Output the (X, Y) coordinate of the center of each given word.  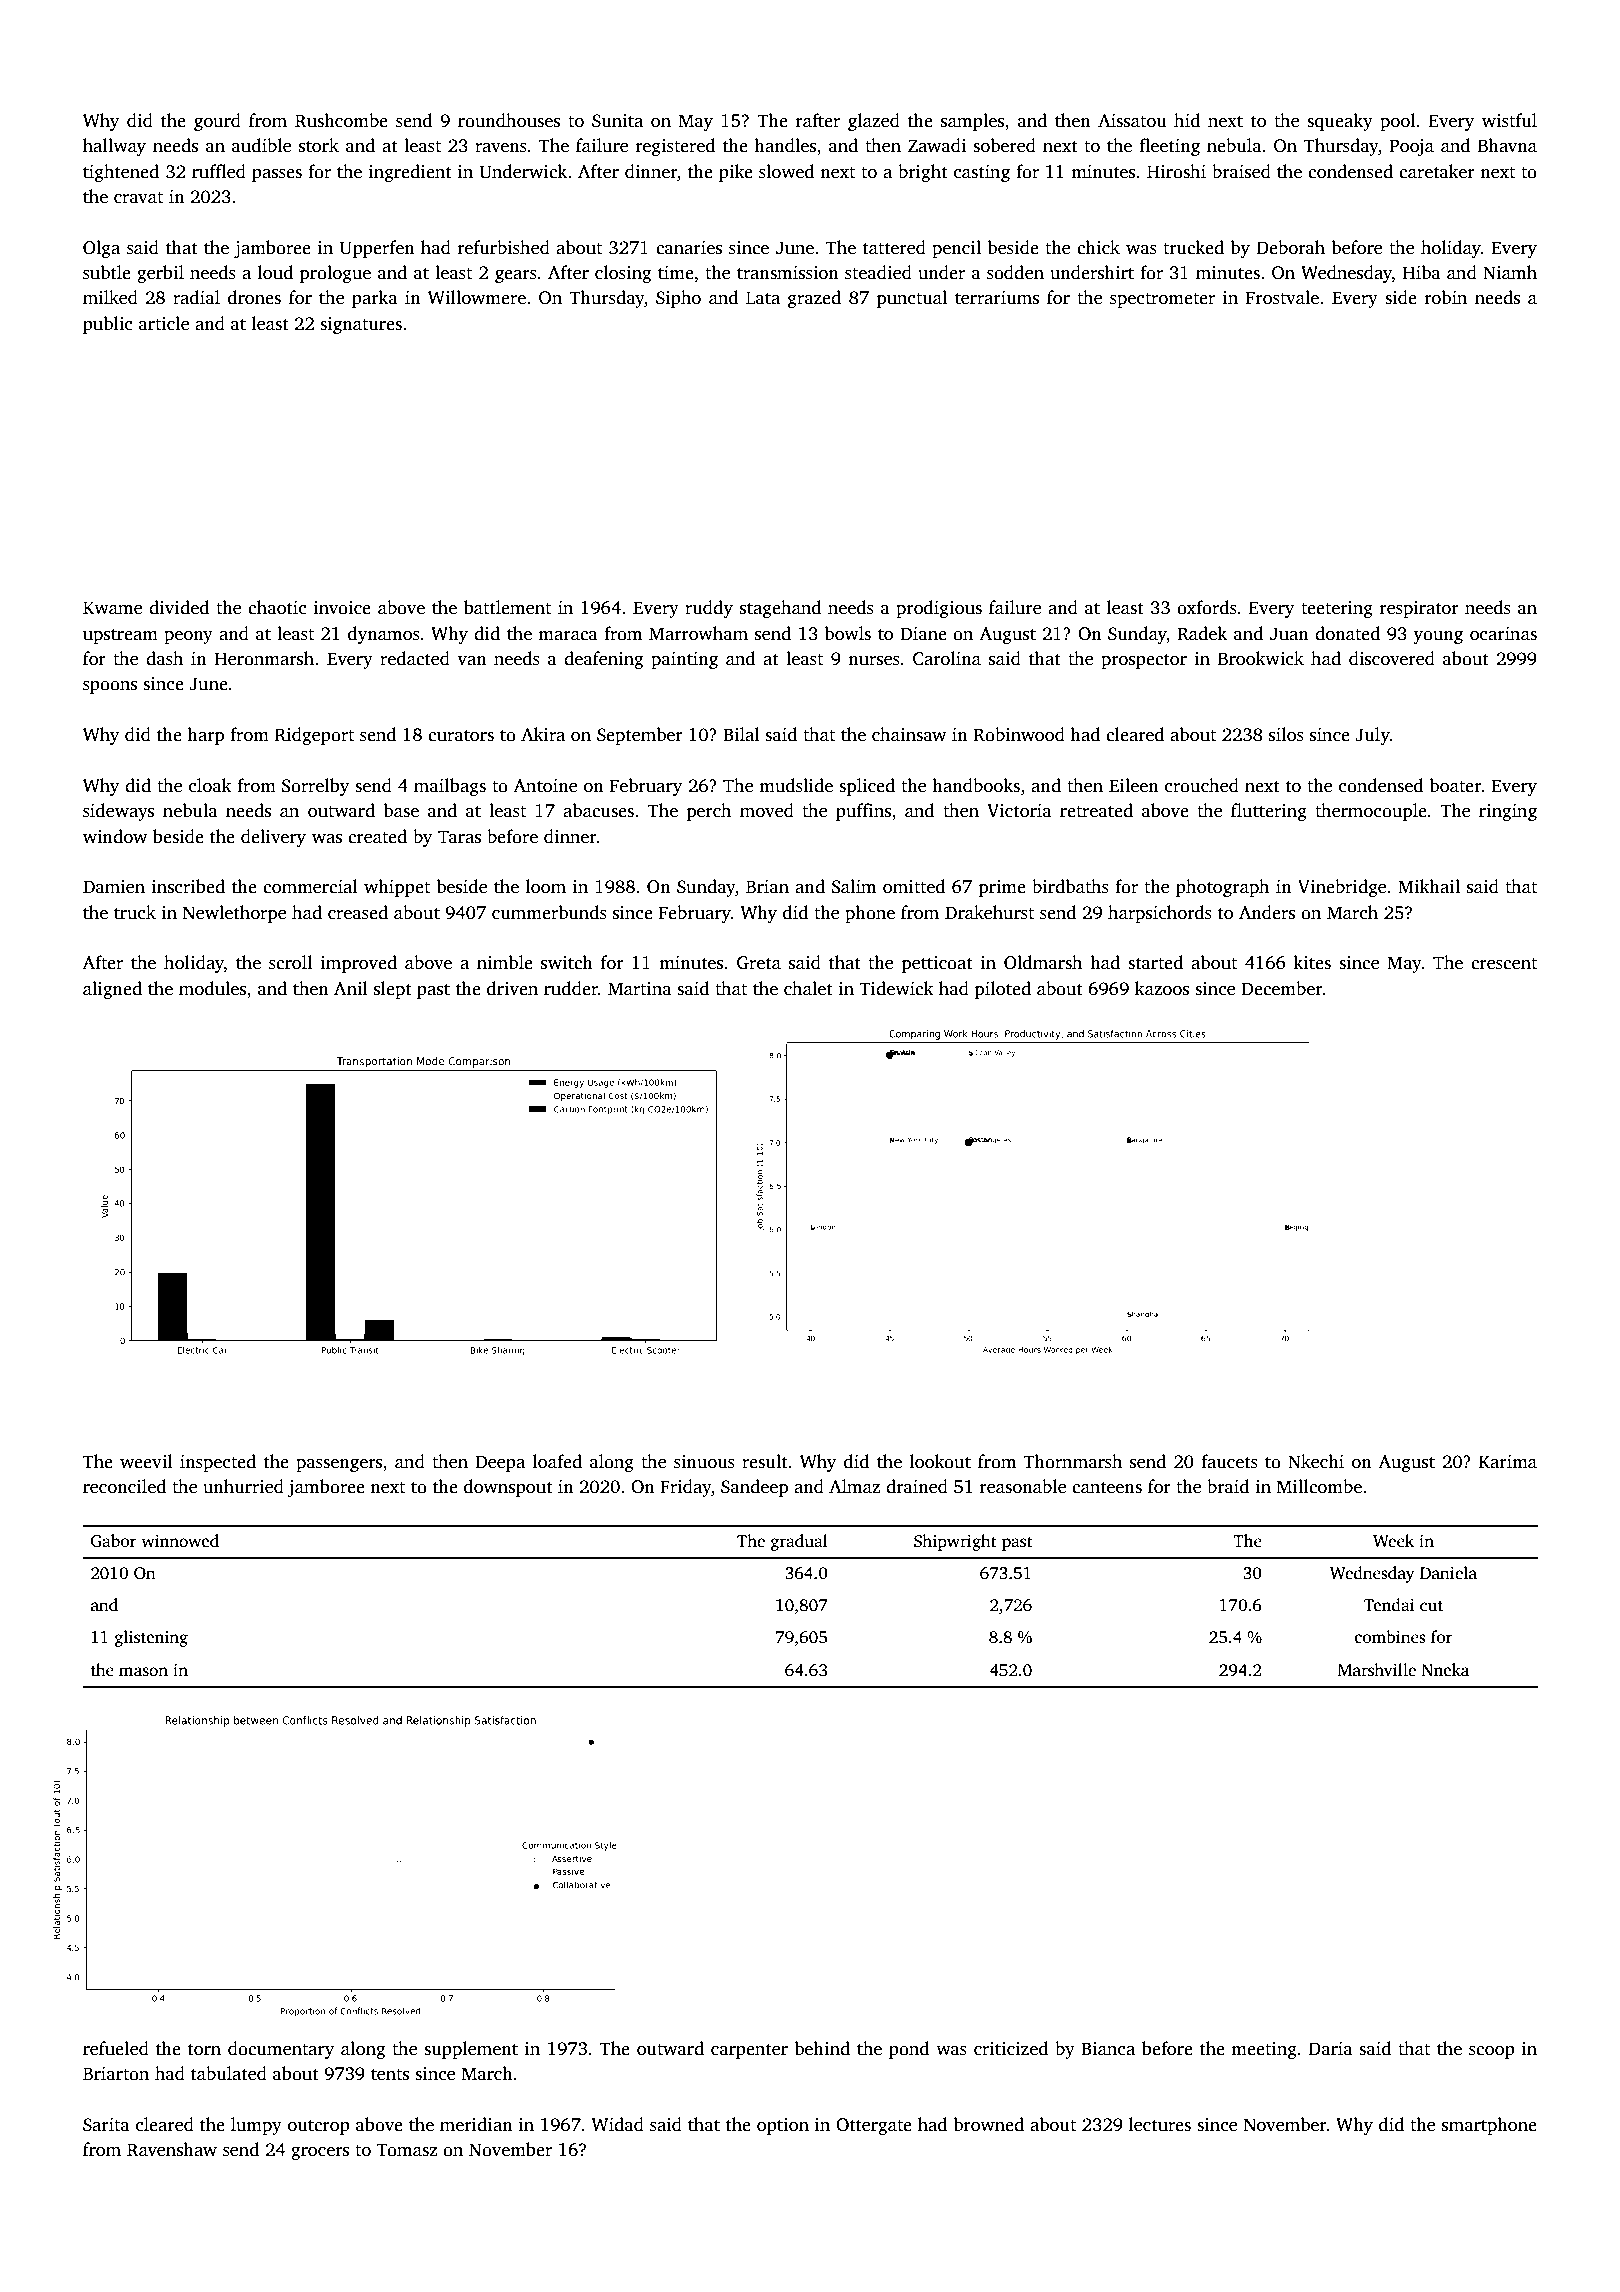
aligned (112, 990)
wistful (1509, 120)
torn (204, 2050)
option (783, 2126)
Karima (1508, 1461)
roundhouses (509, 120)
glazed (874, 122)
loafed (557, 1461)
